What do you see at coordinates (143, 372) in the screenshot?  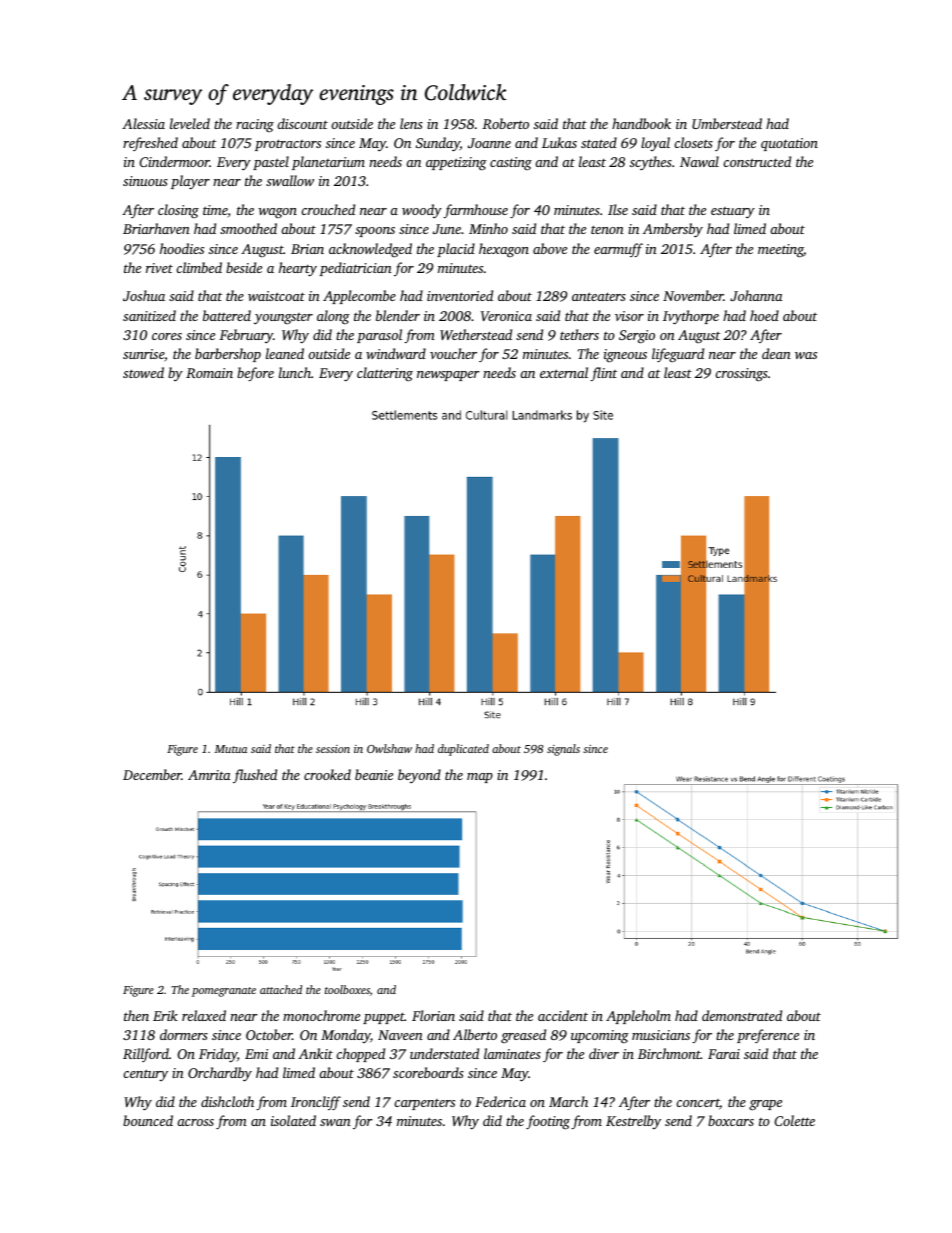 I see `stowed` at bounding box center [143, 372].
